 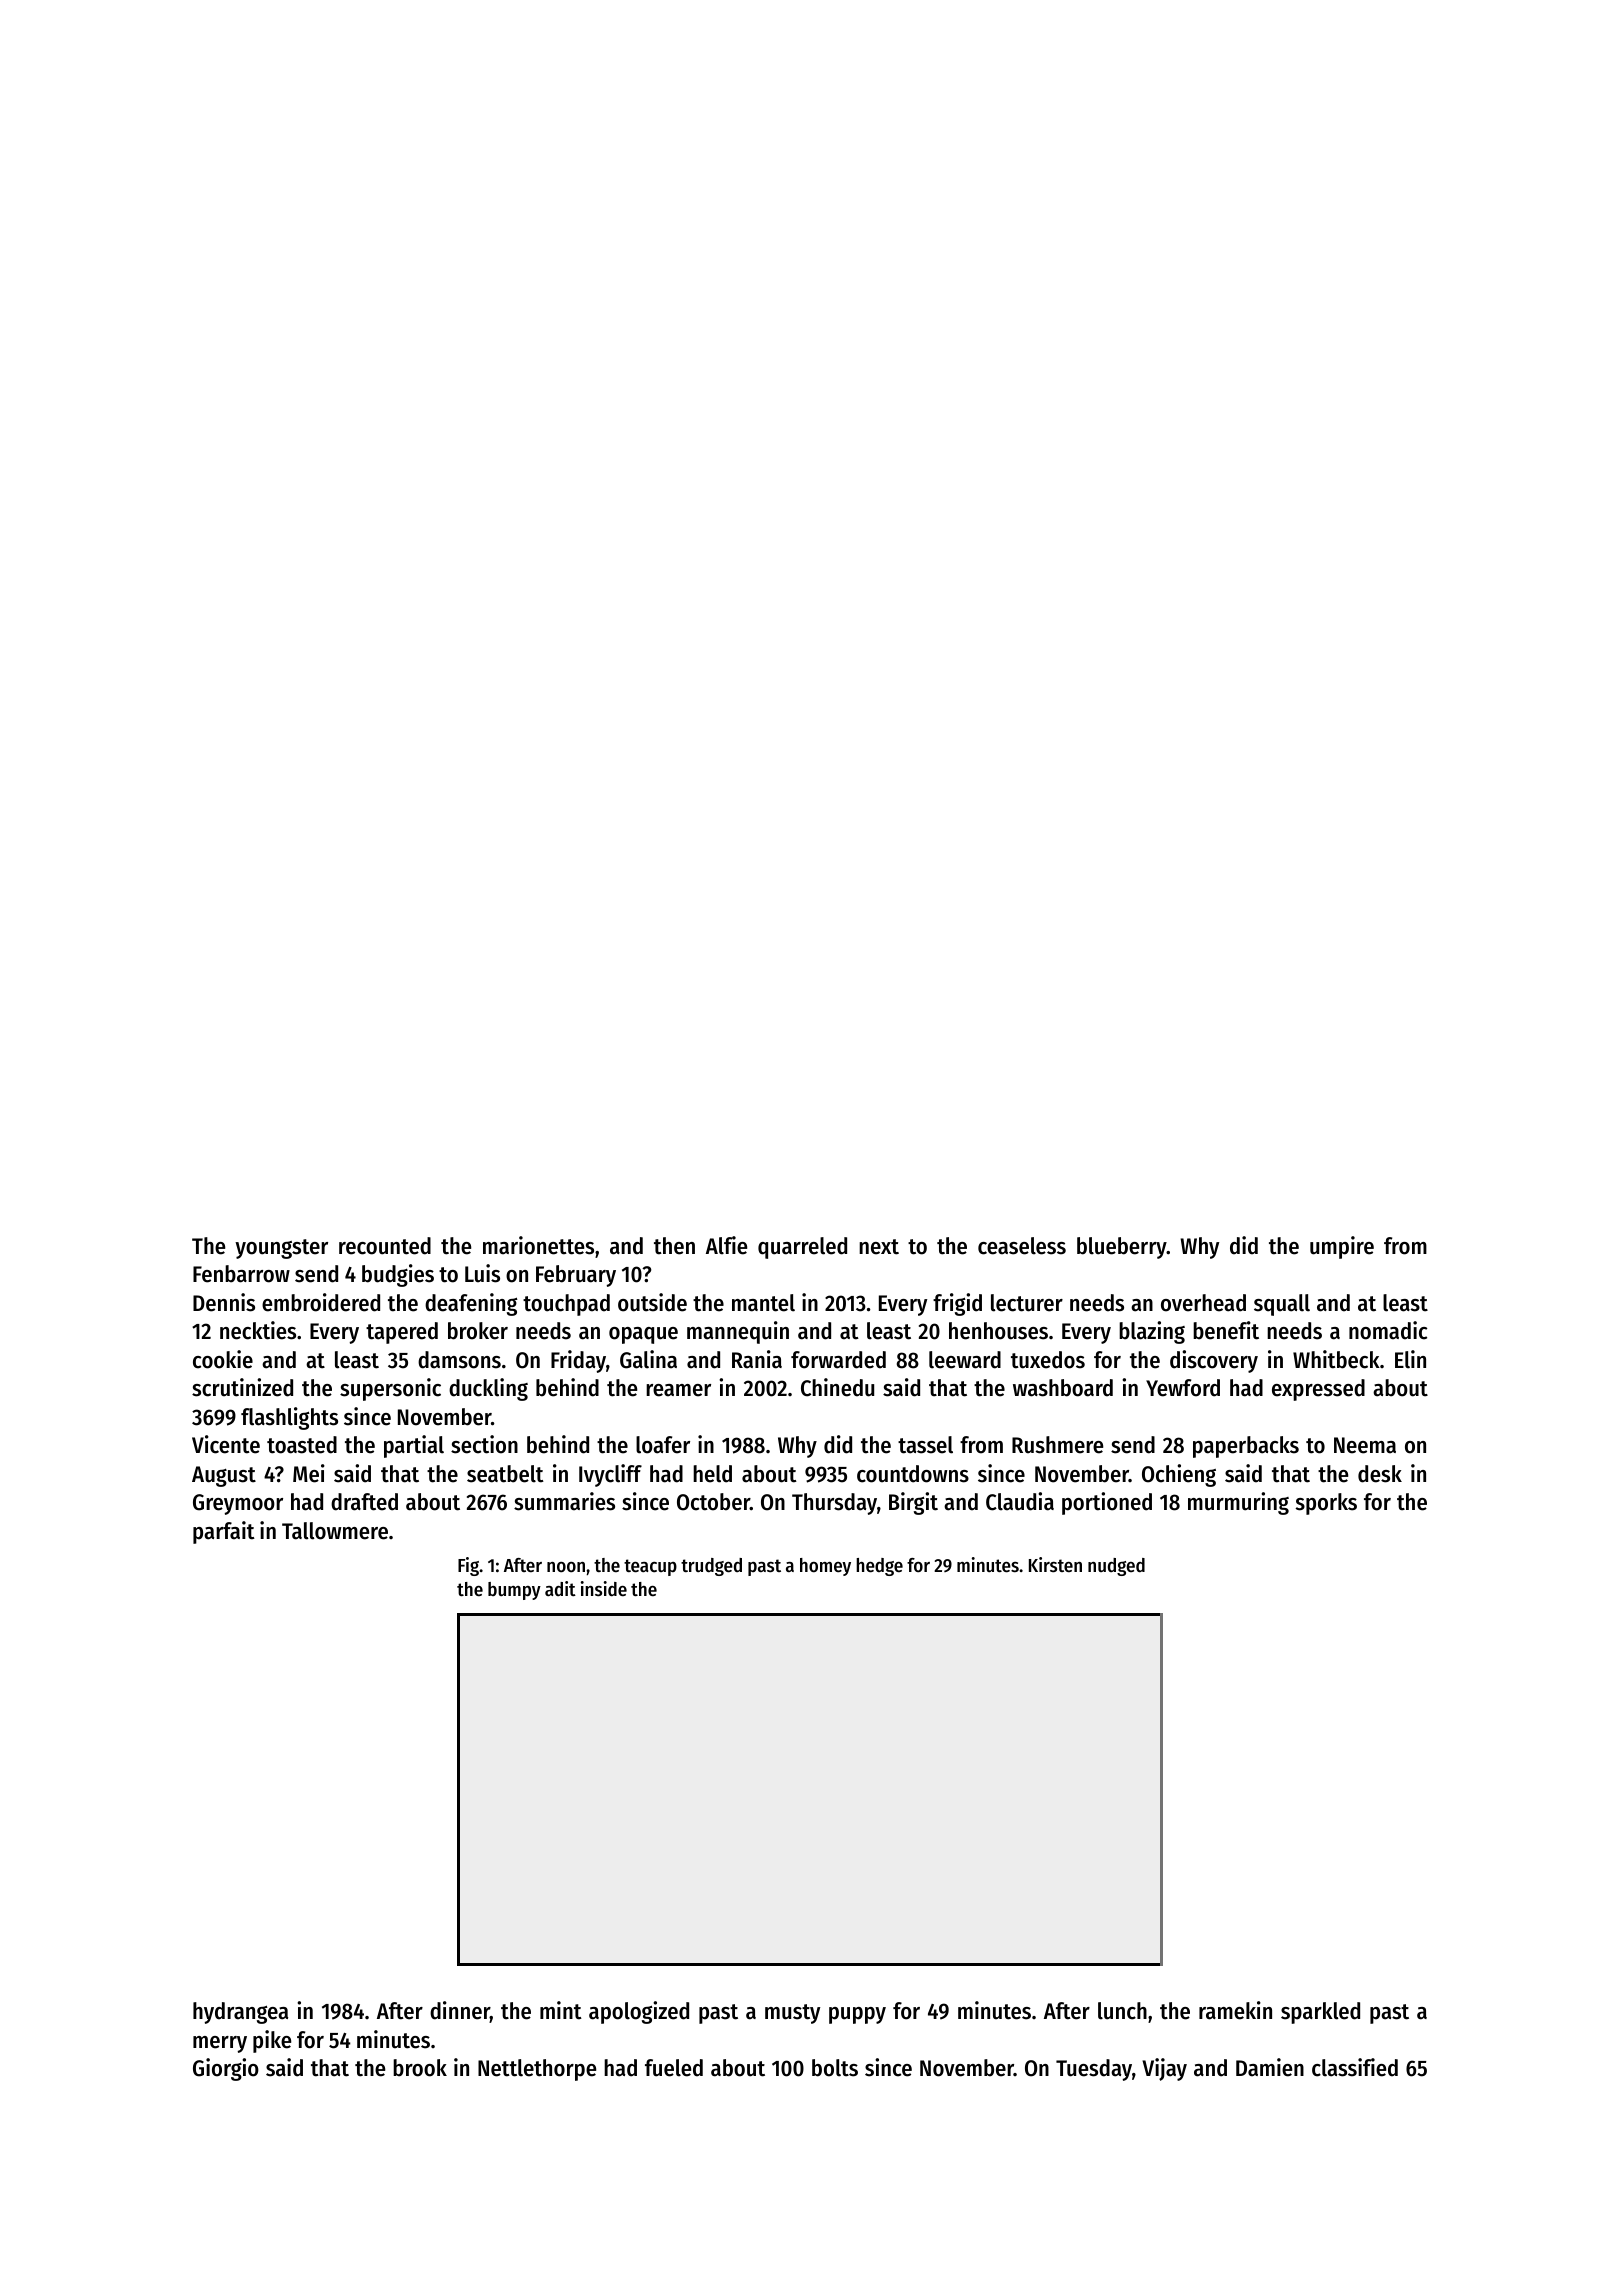 What do you see at coordinates (281, 1249) in the screenshot?
I see `youngster` at bounding box center [281, 1249].
